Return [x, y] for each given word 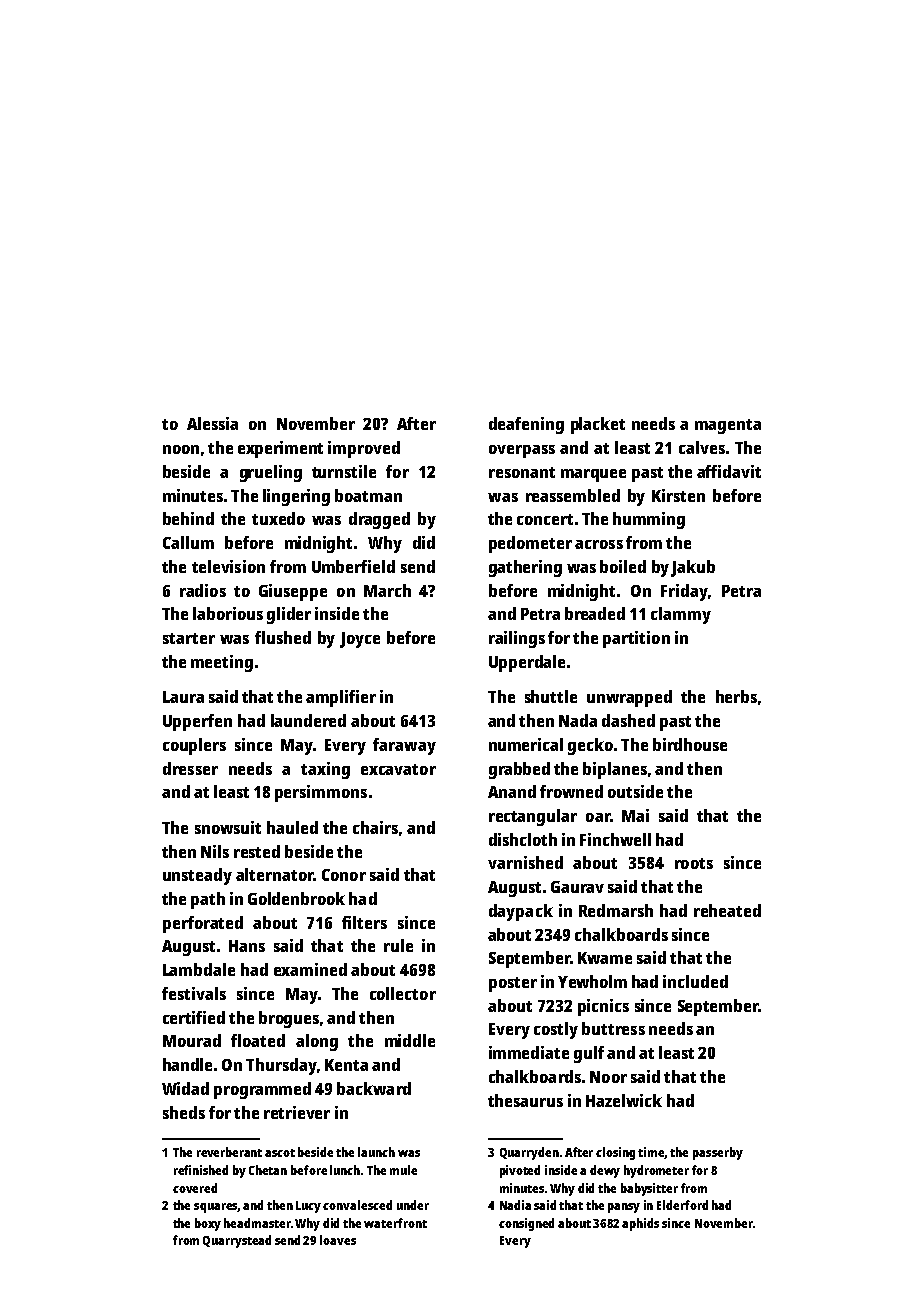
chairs [375, 827]
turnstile [344, 471]
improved [364, 449]
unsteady [197, 876]
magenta [728, 426]
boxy [208, 1224]
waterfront [395, 1223]
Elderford [682, 1205]
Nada [578, 720]
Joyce [360, 640]
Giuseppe [293, 592]
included [695, 981]
